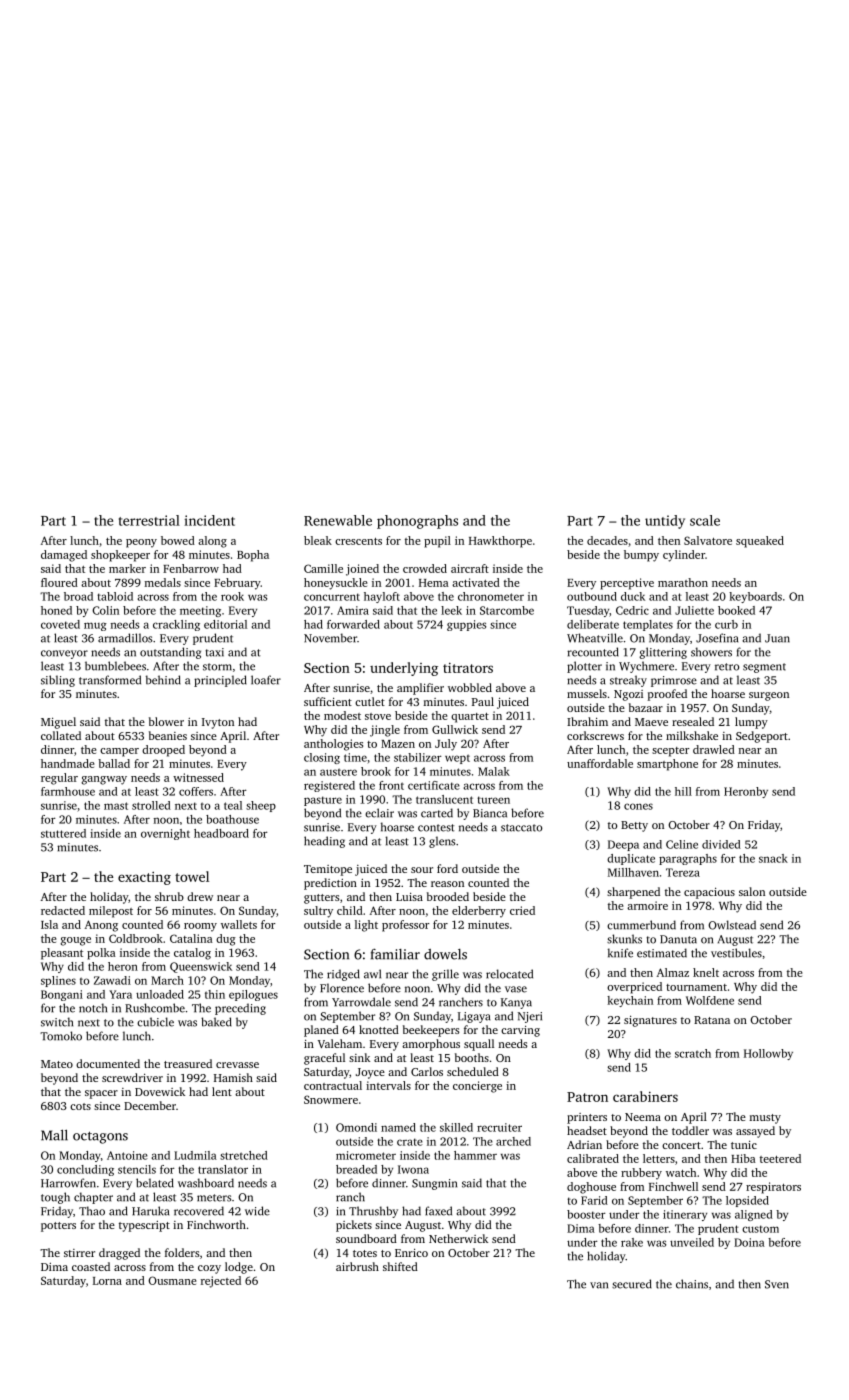 This page has height=1400, width=849. Describe the element at coordinates (466, 625) in the page. I see `guppies` at that location.
